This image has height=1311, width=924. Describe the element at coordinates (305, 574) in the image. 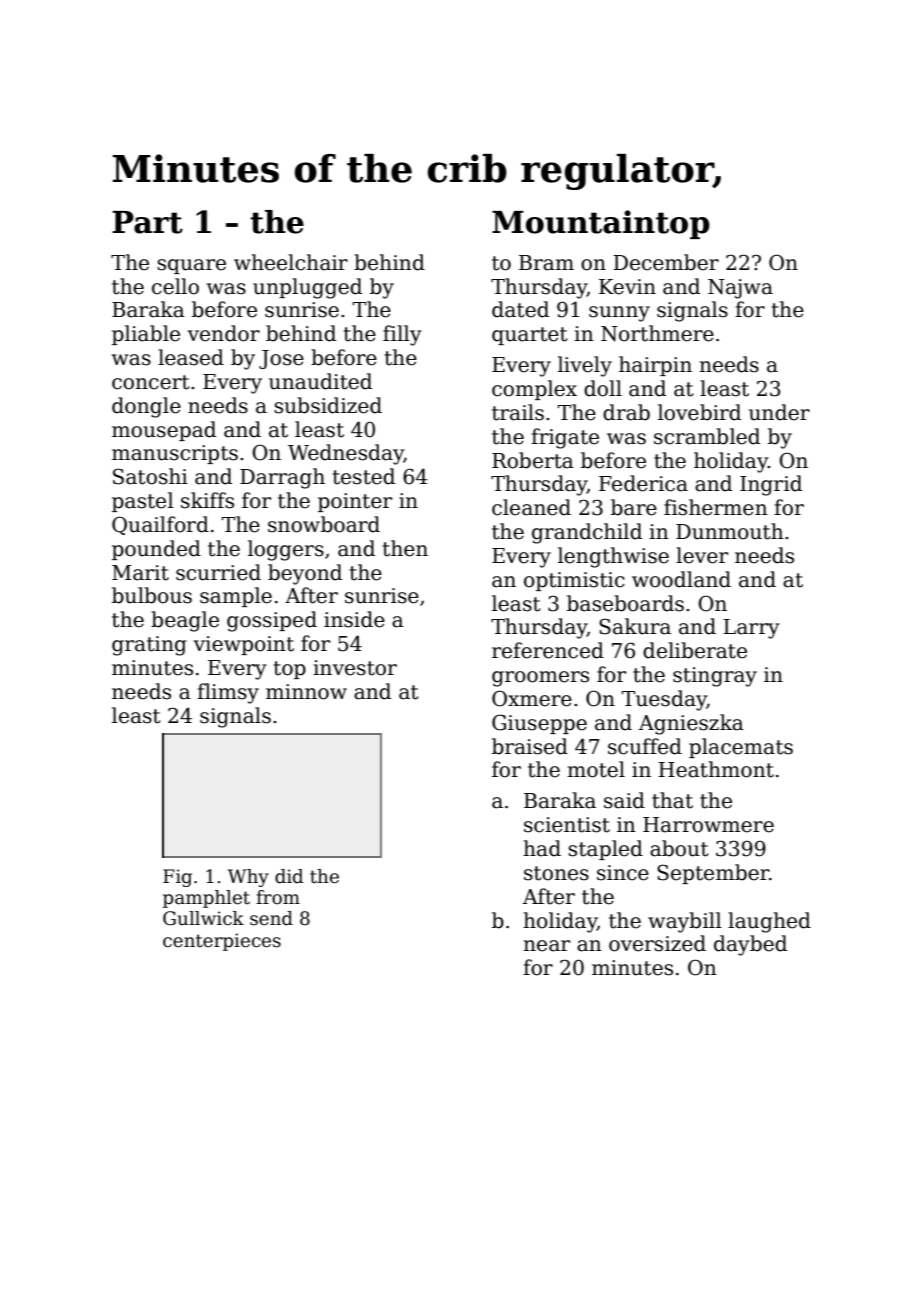

I see `beyond` at that location.
